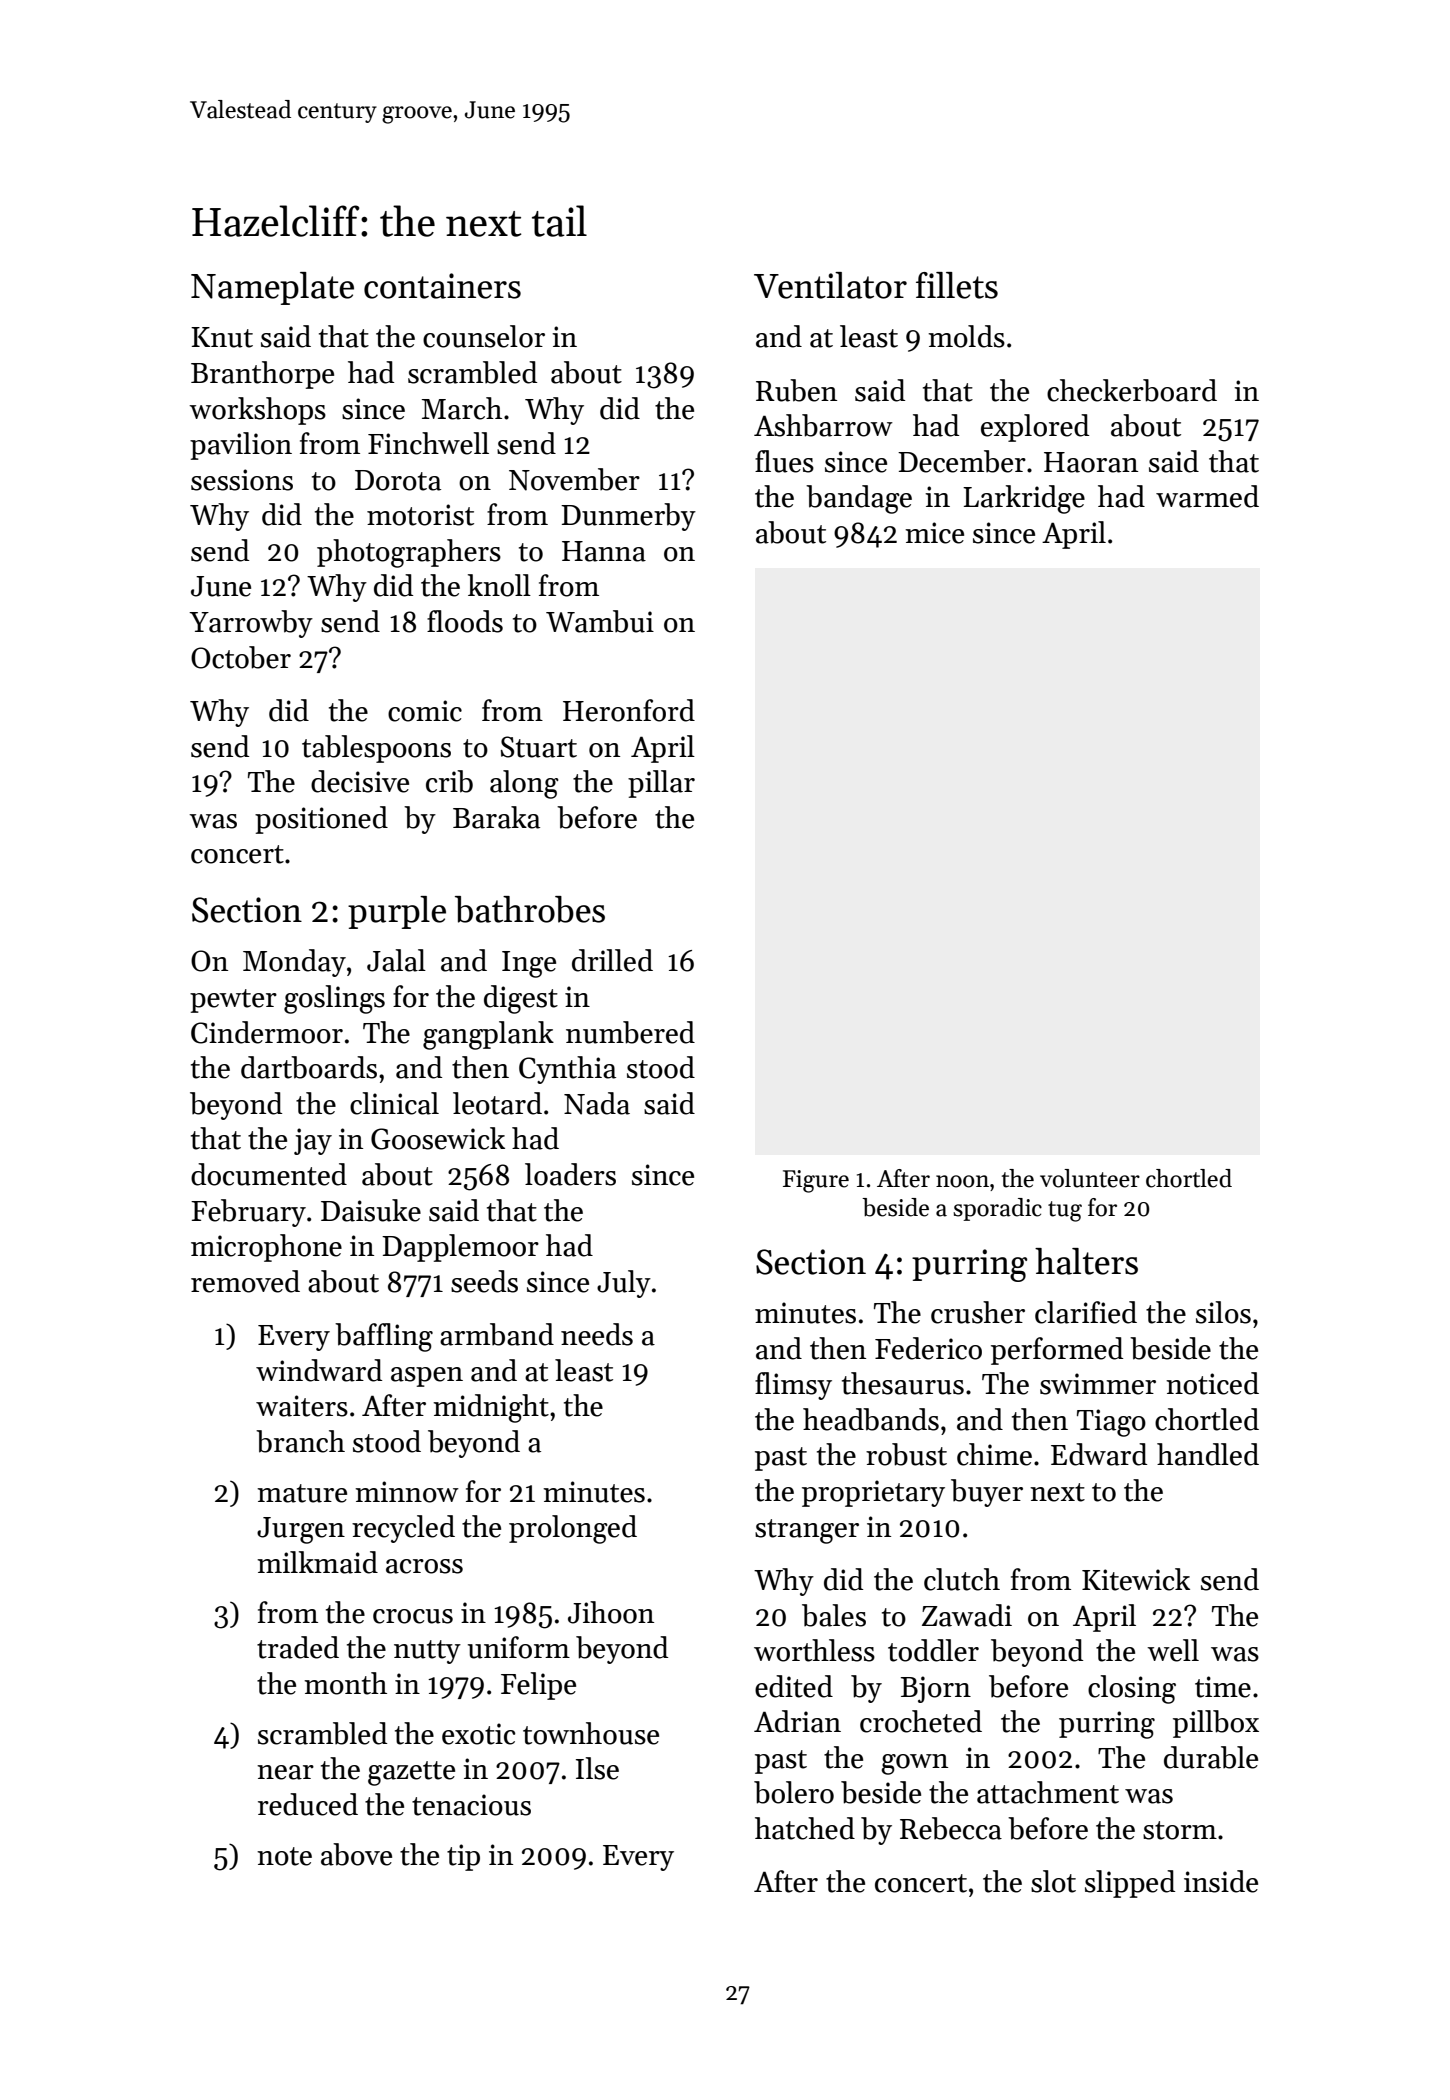  What do you see at coordinates (222, 337) in the screenshot?
I see `Knut` at bounding box center [222, 337].
